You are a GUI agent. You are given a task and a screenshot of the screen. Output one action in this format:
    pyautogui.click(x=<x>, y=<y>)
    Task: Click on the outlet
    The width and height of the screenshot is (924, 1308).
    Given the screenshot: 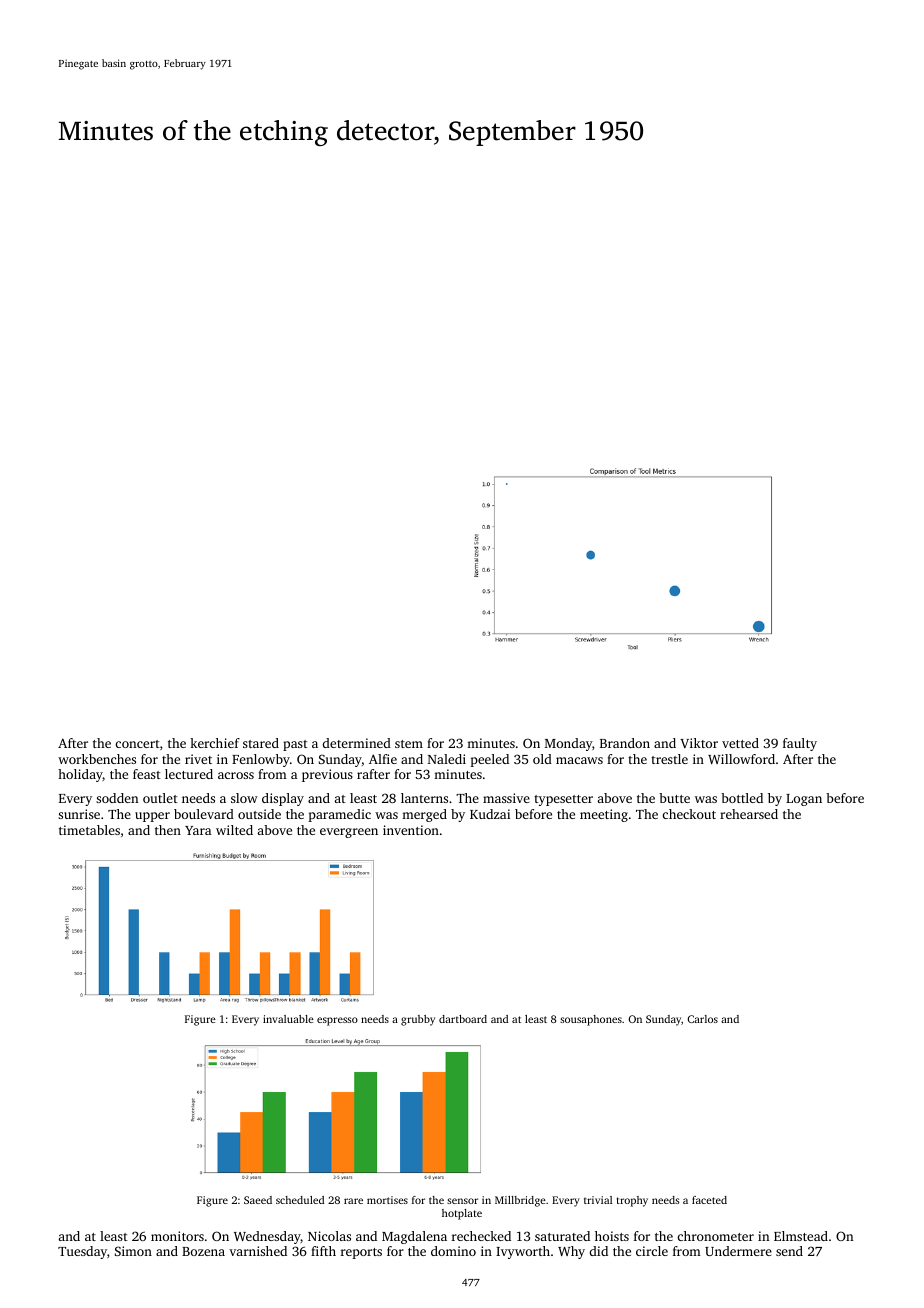 What is the action you would take?
    pyautogui.click(x=160, y=798)
